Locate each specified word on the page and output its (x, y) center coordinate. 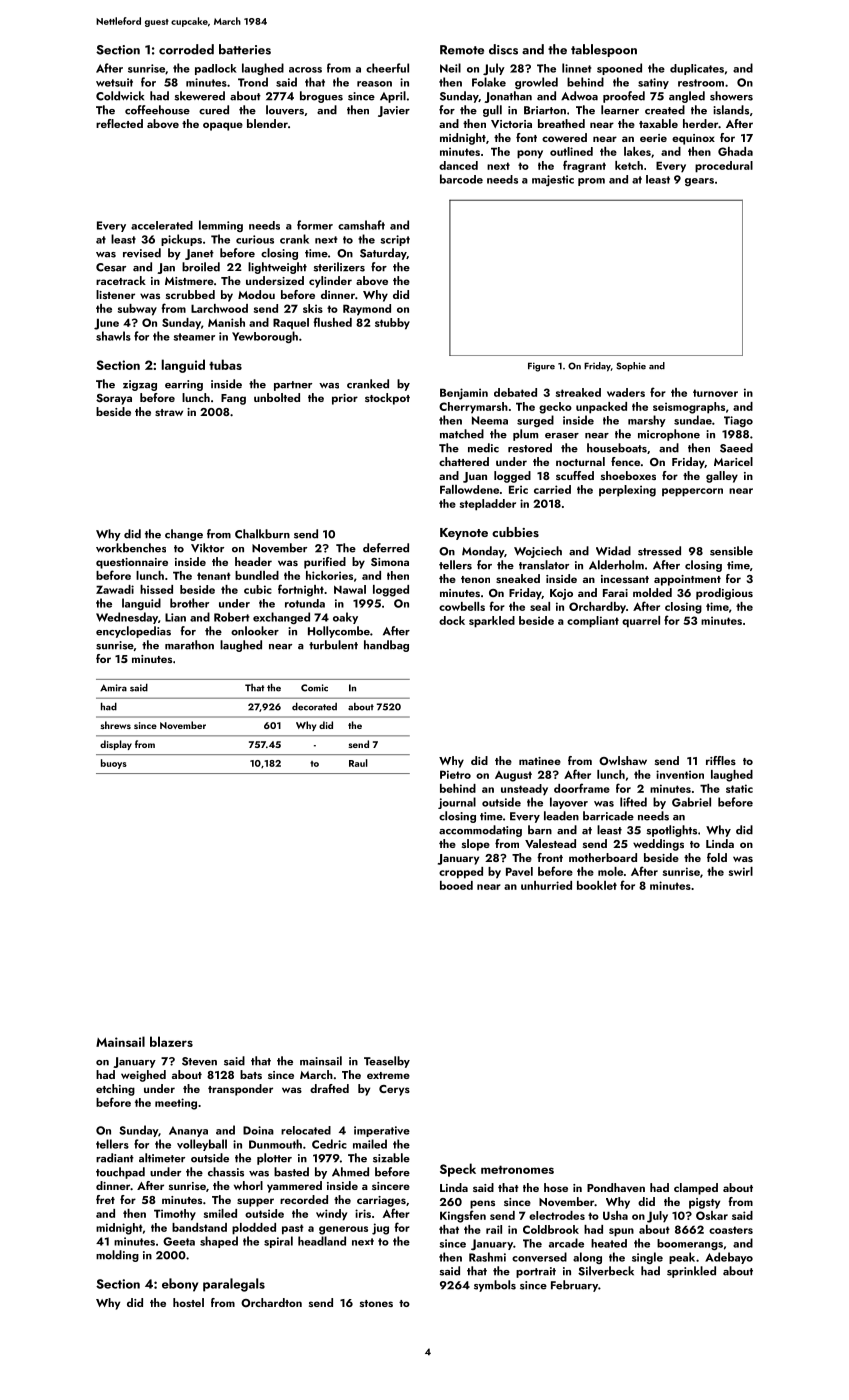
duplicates (697, 69)
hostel (188, 1302)
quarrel (641, 622)
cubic (258, 589)
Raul (358, 763)
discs (503, 49)
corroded (186, 49)
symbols (495, 1286)
